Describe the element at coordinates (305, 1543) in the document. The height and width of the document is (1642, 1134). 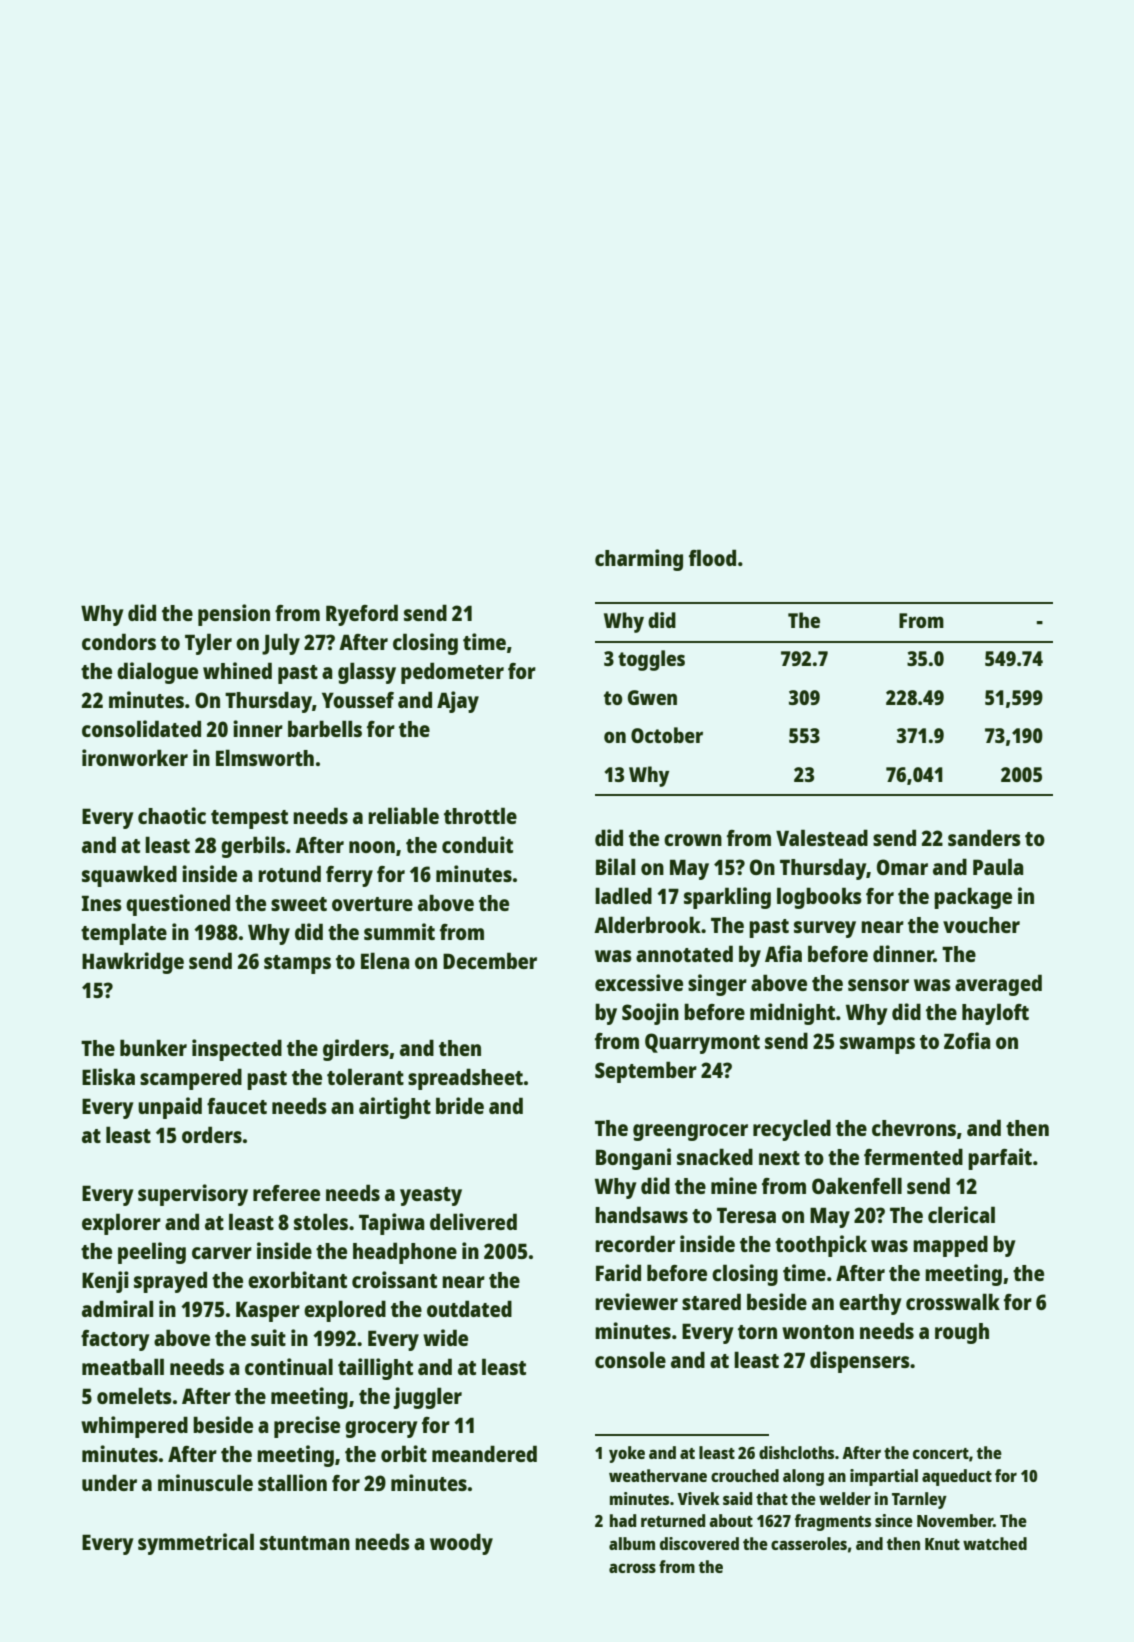
I see `stuntman` at that location.
